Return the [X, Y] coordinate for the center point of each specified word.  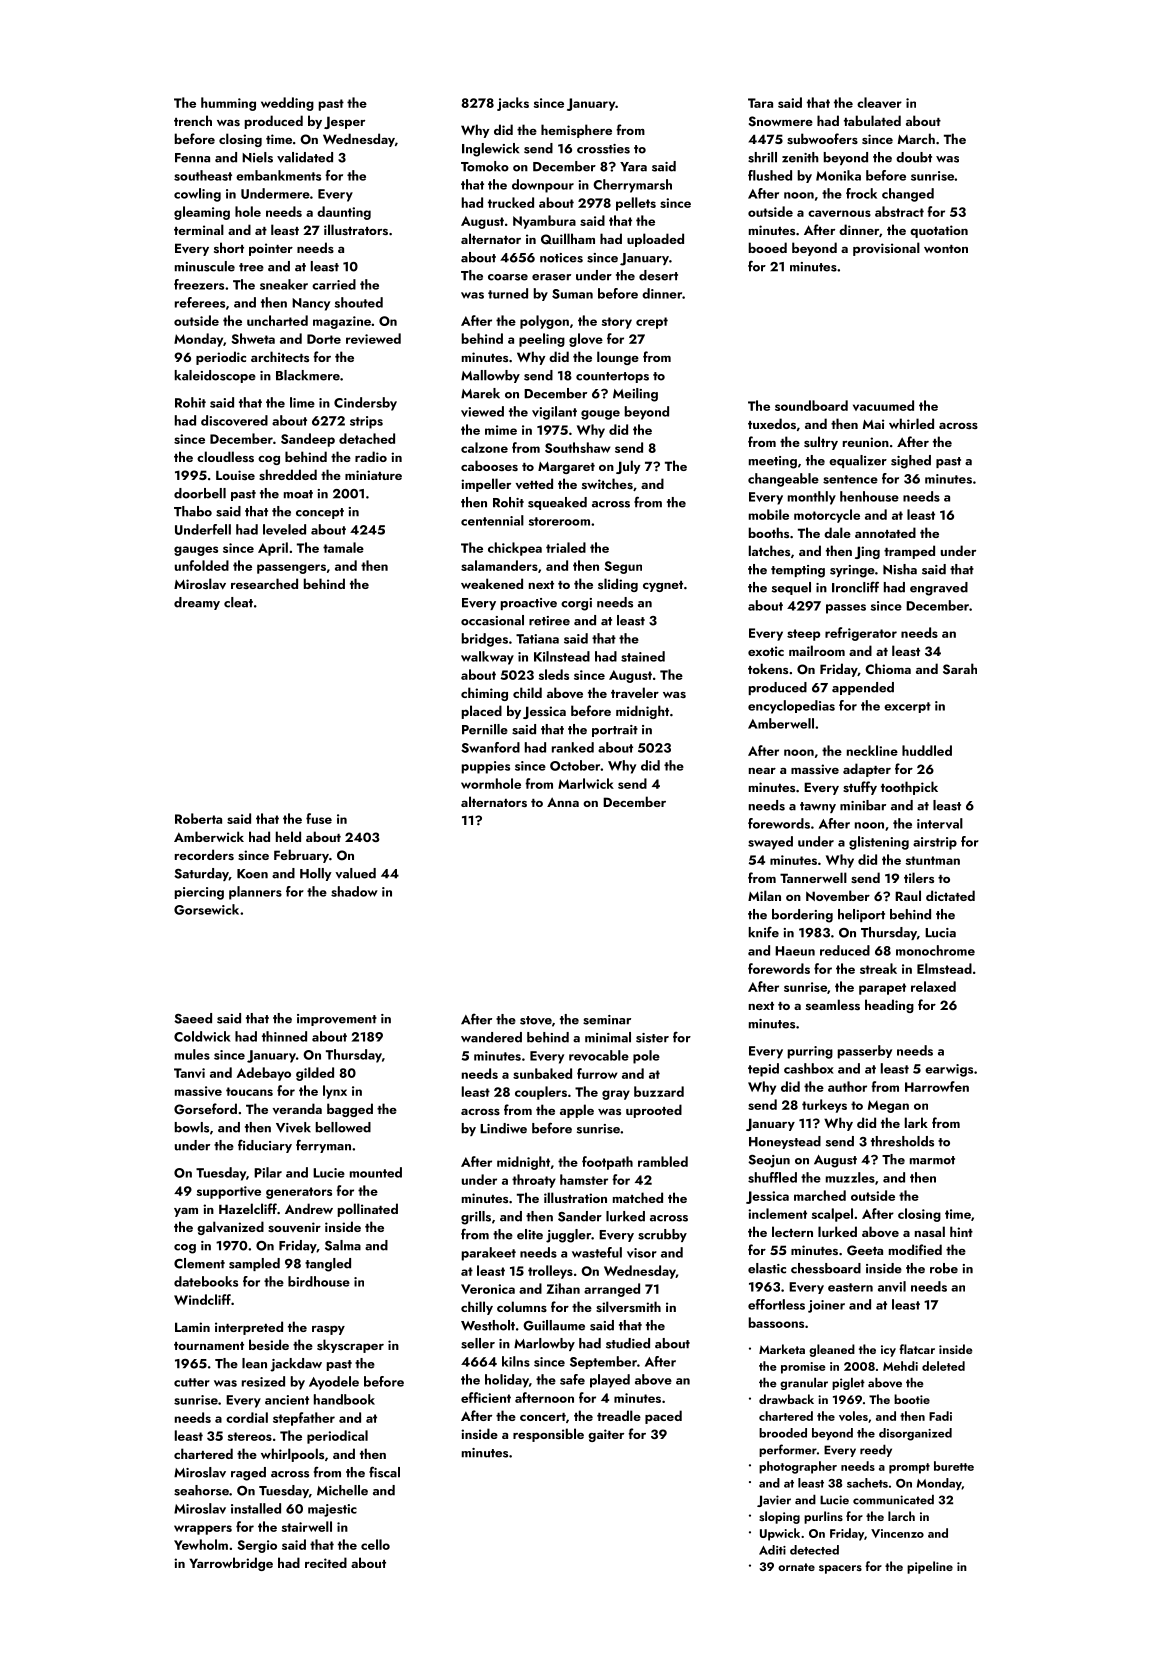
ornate [796, 1567]
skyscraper [350, 1346]
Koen [252, 874]
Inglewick [490, 150]
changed [908, 195]
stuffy [860, 788]
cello [375, 1544]
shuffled [772, 1177]
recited [326, 1562]
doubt [914, 157]
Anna [563, 802]
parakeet [489, 1254]
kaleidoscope [215, 376]
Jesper [344, 122]
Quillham [568, 239]
